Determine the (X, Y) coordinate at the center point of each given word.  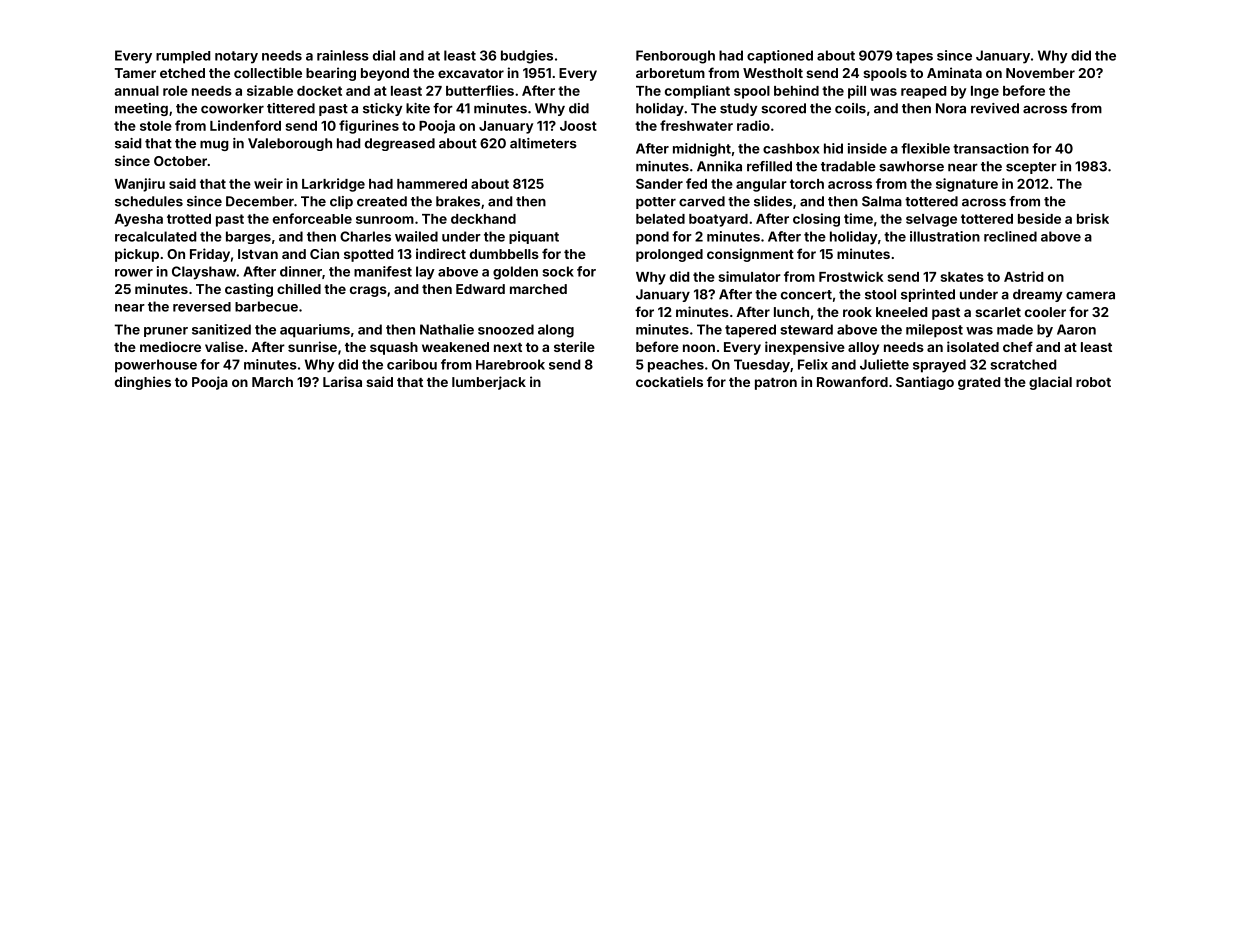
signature (967, 185)
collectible (268, 72)
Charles (365, 236)
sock (558, 271)
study (738, 109)
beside (1039, 218)
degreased (400, 144)
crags (368, 291)
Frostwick (851, 276)
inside (867, 148)
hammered (432, 184)
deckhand (483, 219)
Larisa (342, 381)
